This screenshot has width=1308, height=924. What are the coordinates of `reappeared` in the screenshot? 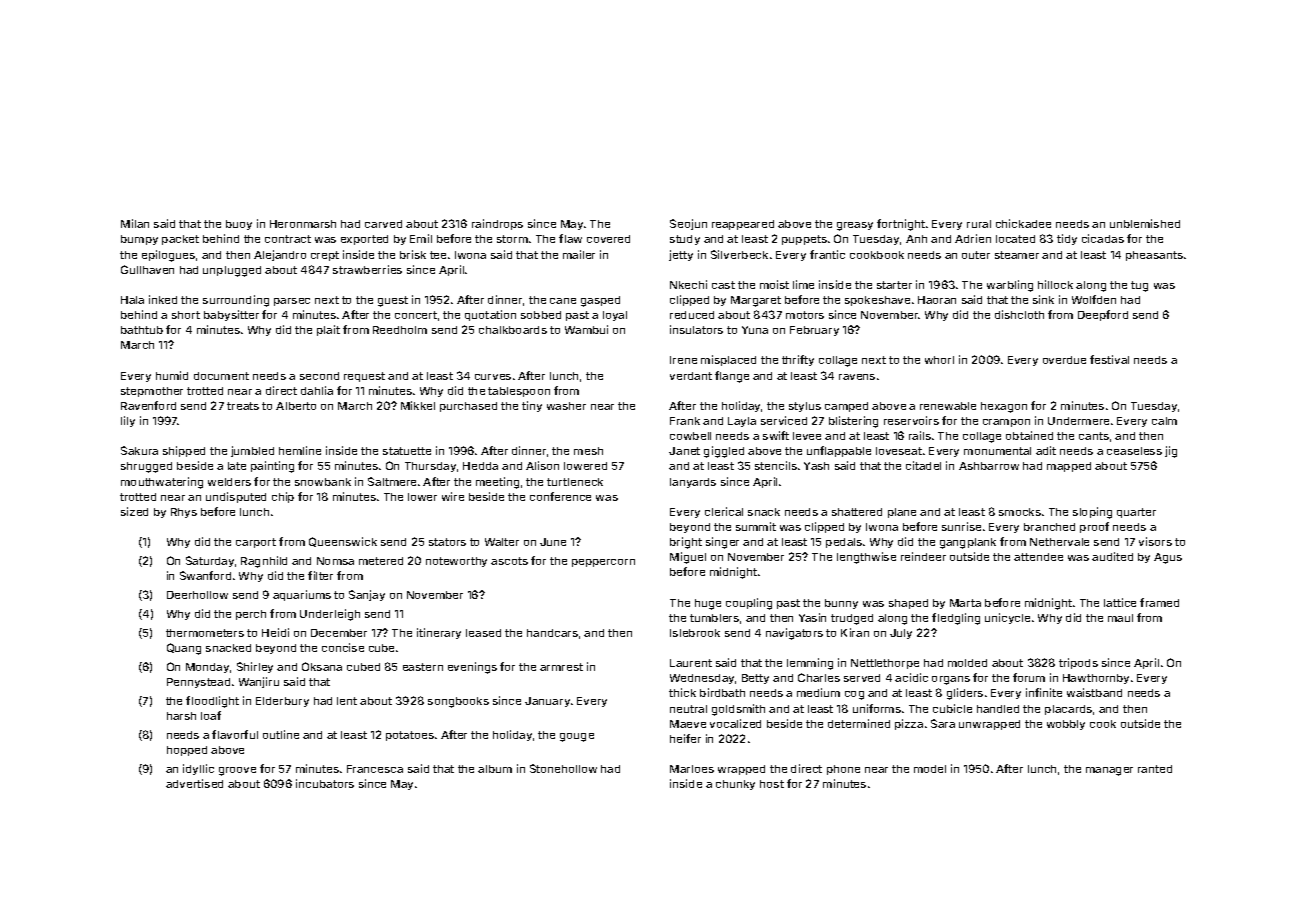 It's located at (743, 225).
